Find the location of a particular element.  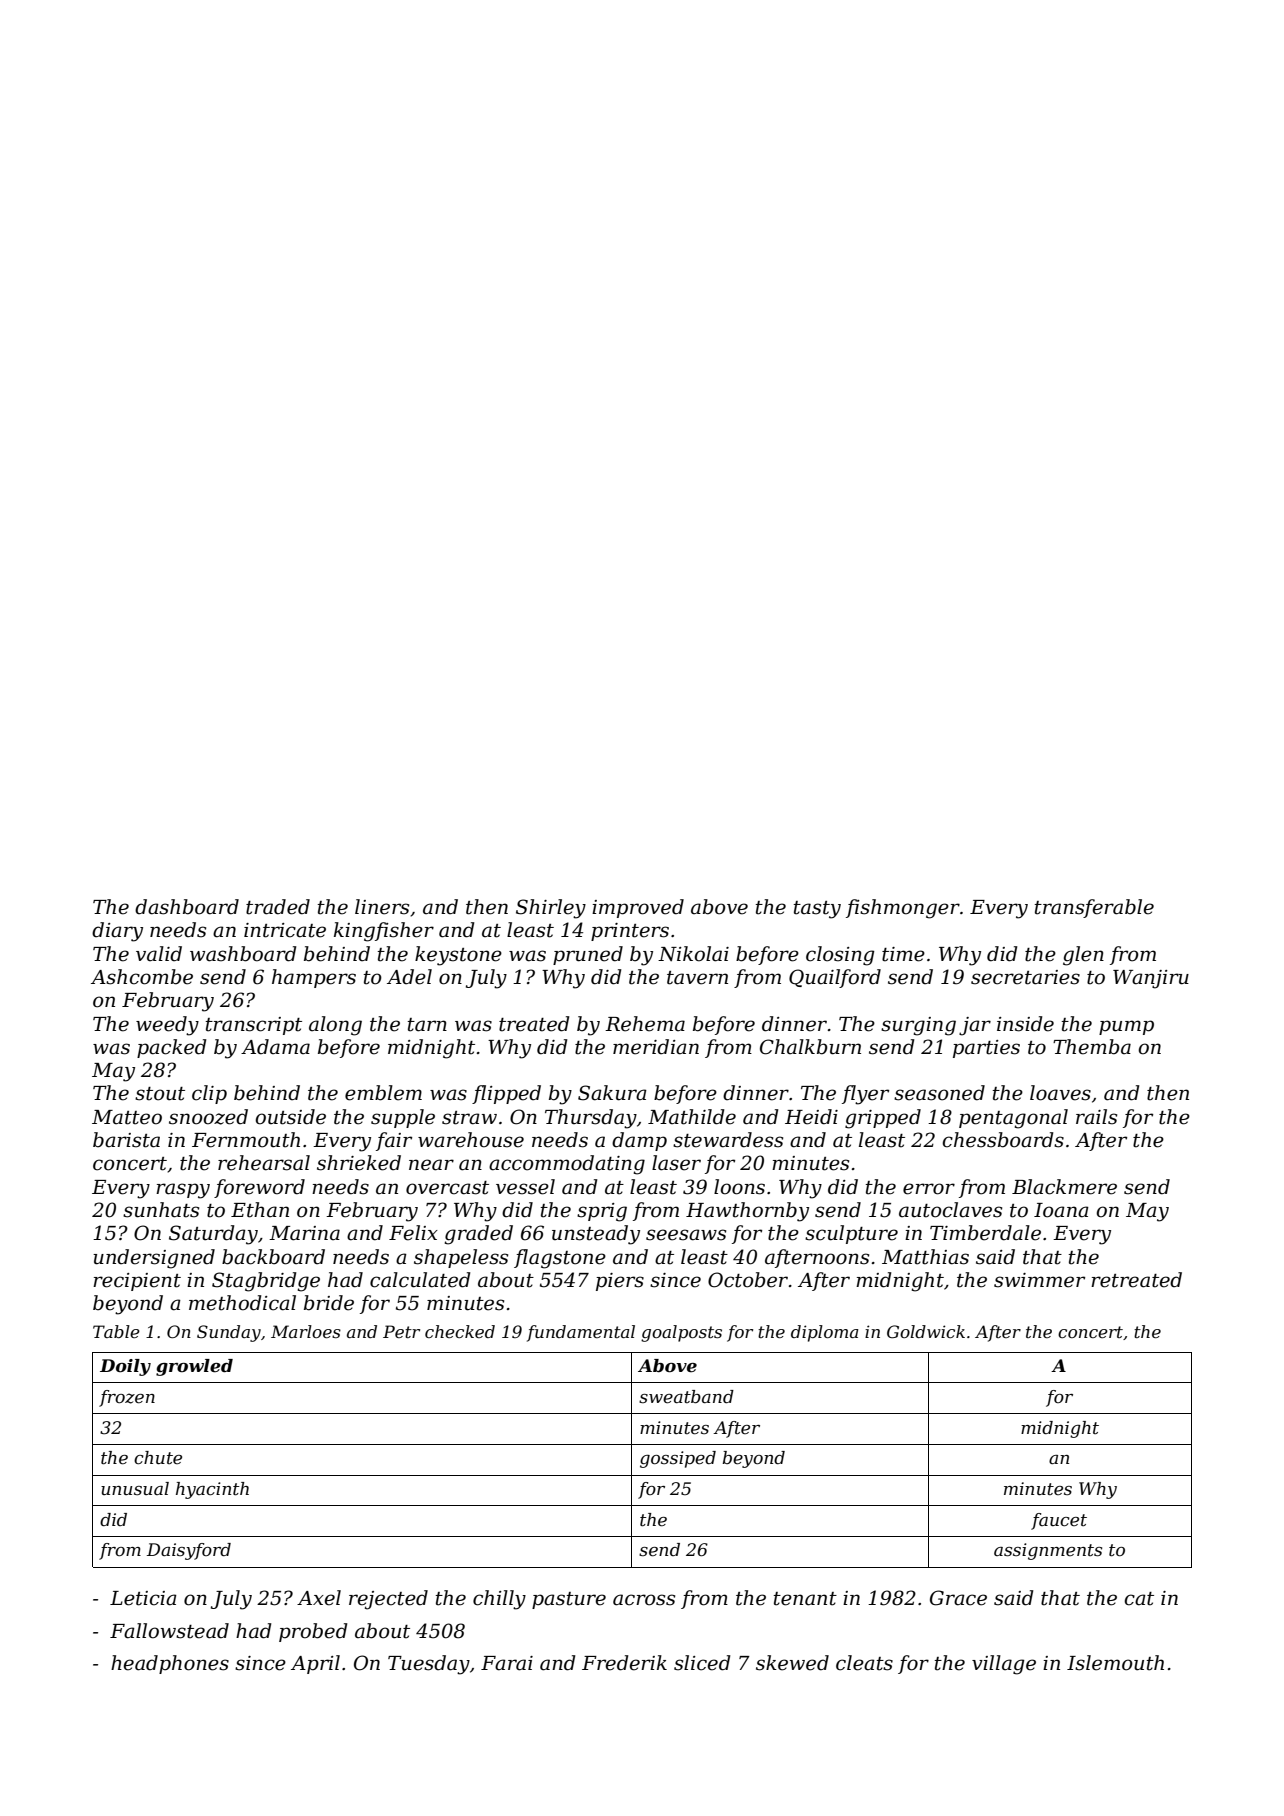

fundamental is located at coordinates (581, 1333).
